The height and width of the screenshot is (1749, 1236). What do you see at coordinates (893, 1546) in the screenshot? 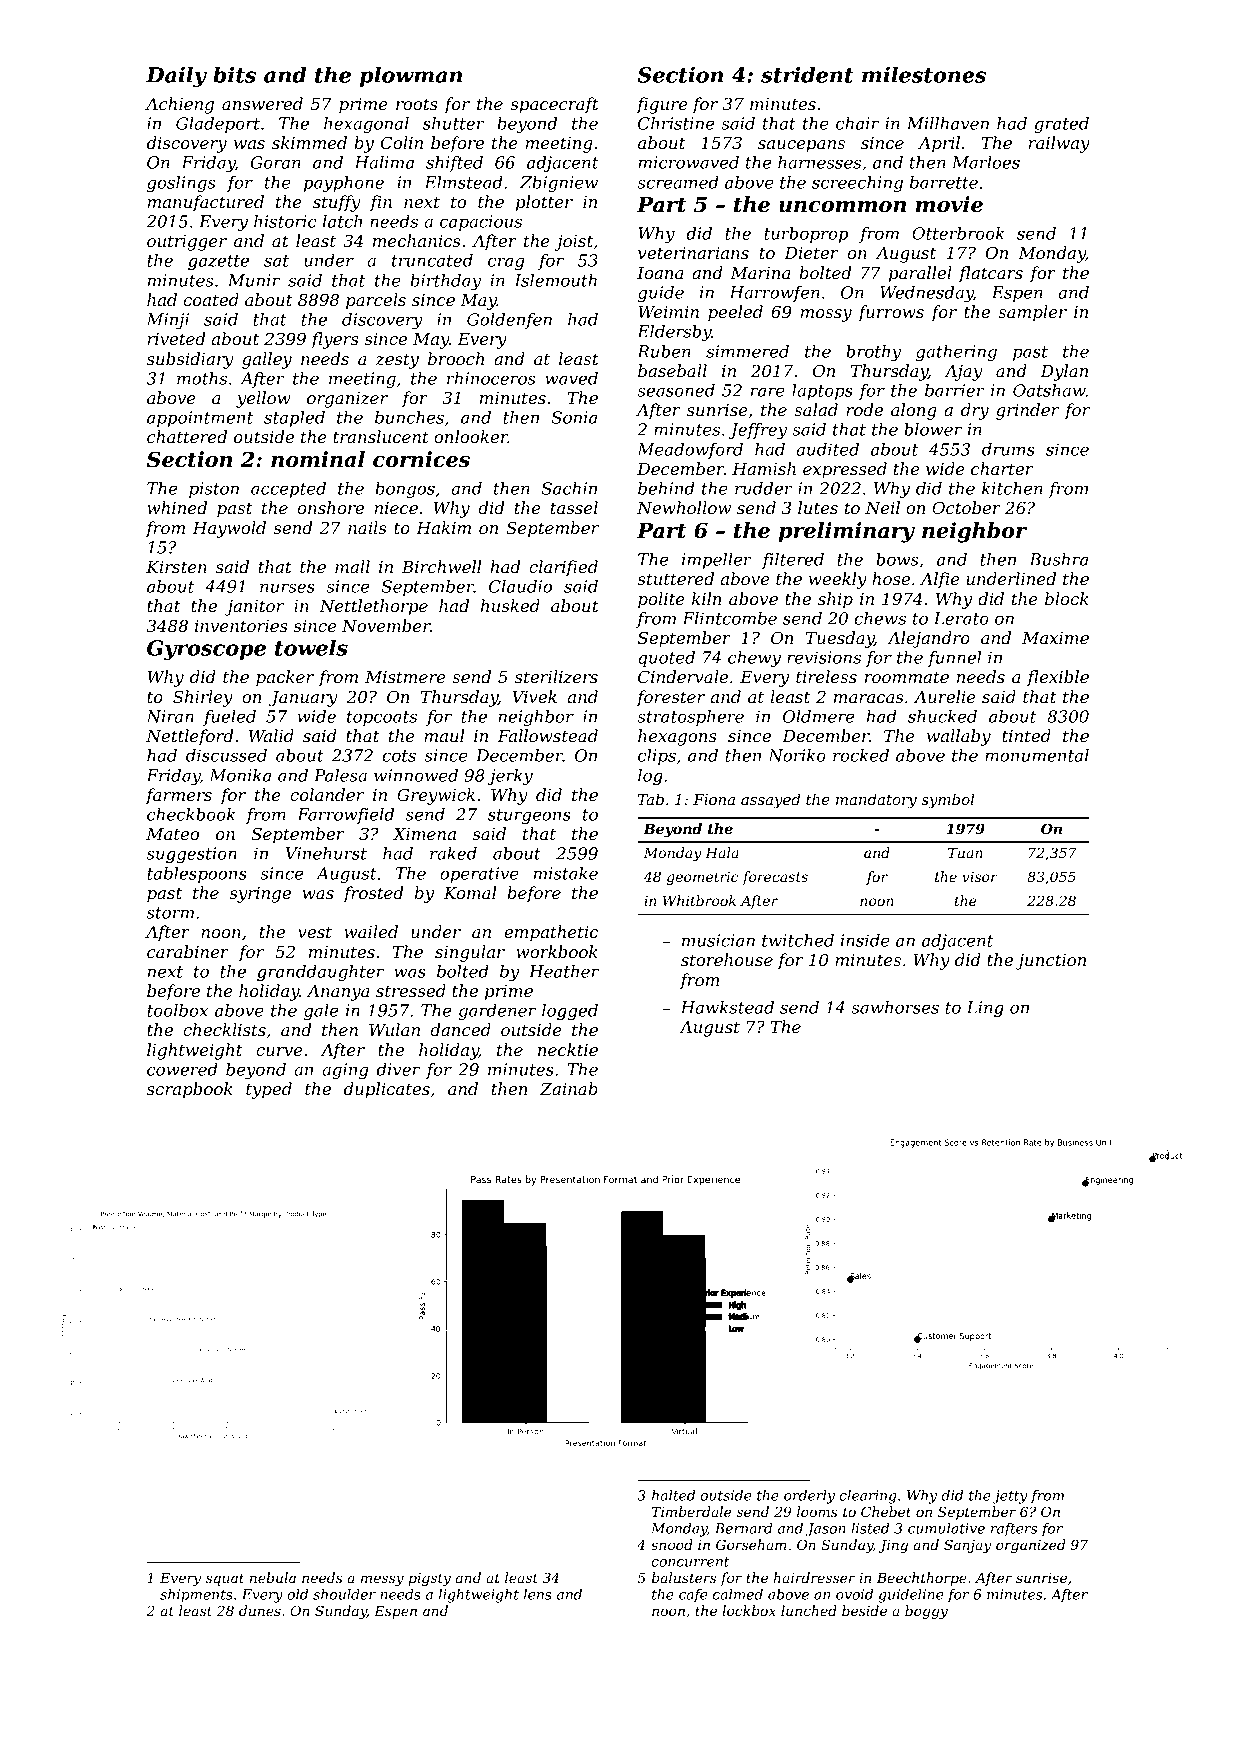
I see `Jing` at bounding box center [893, 1546].
